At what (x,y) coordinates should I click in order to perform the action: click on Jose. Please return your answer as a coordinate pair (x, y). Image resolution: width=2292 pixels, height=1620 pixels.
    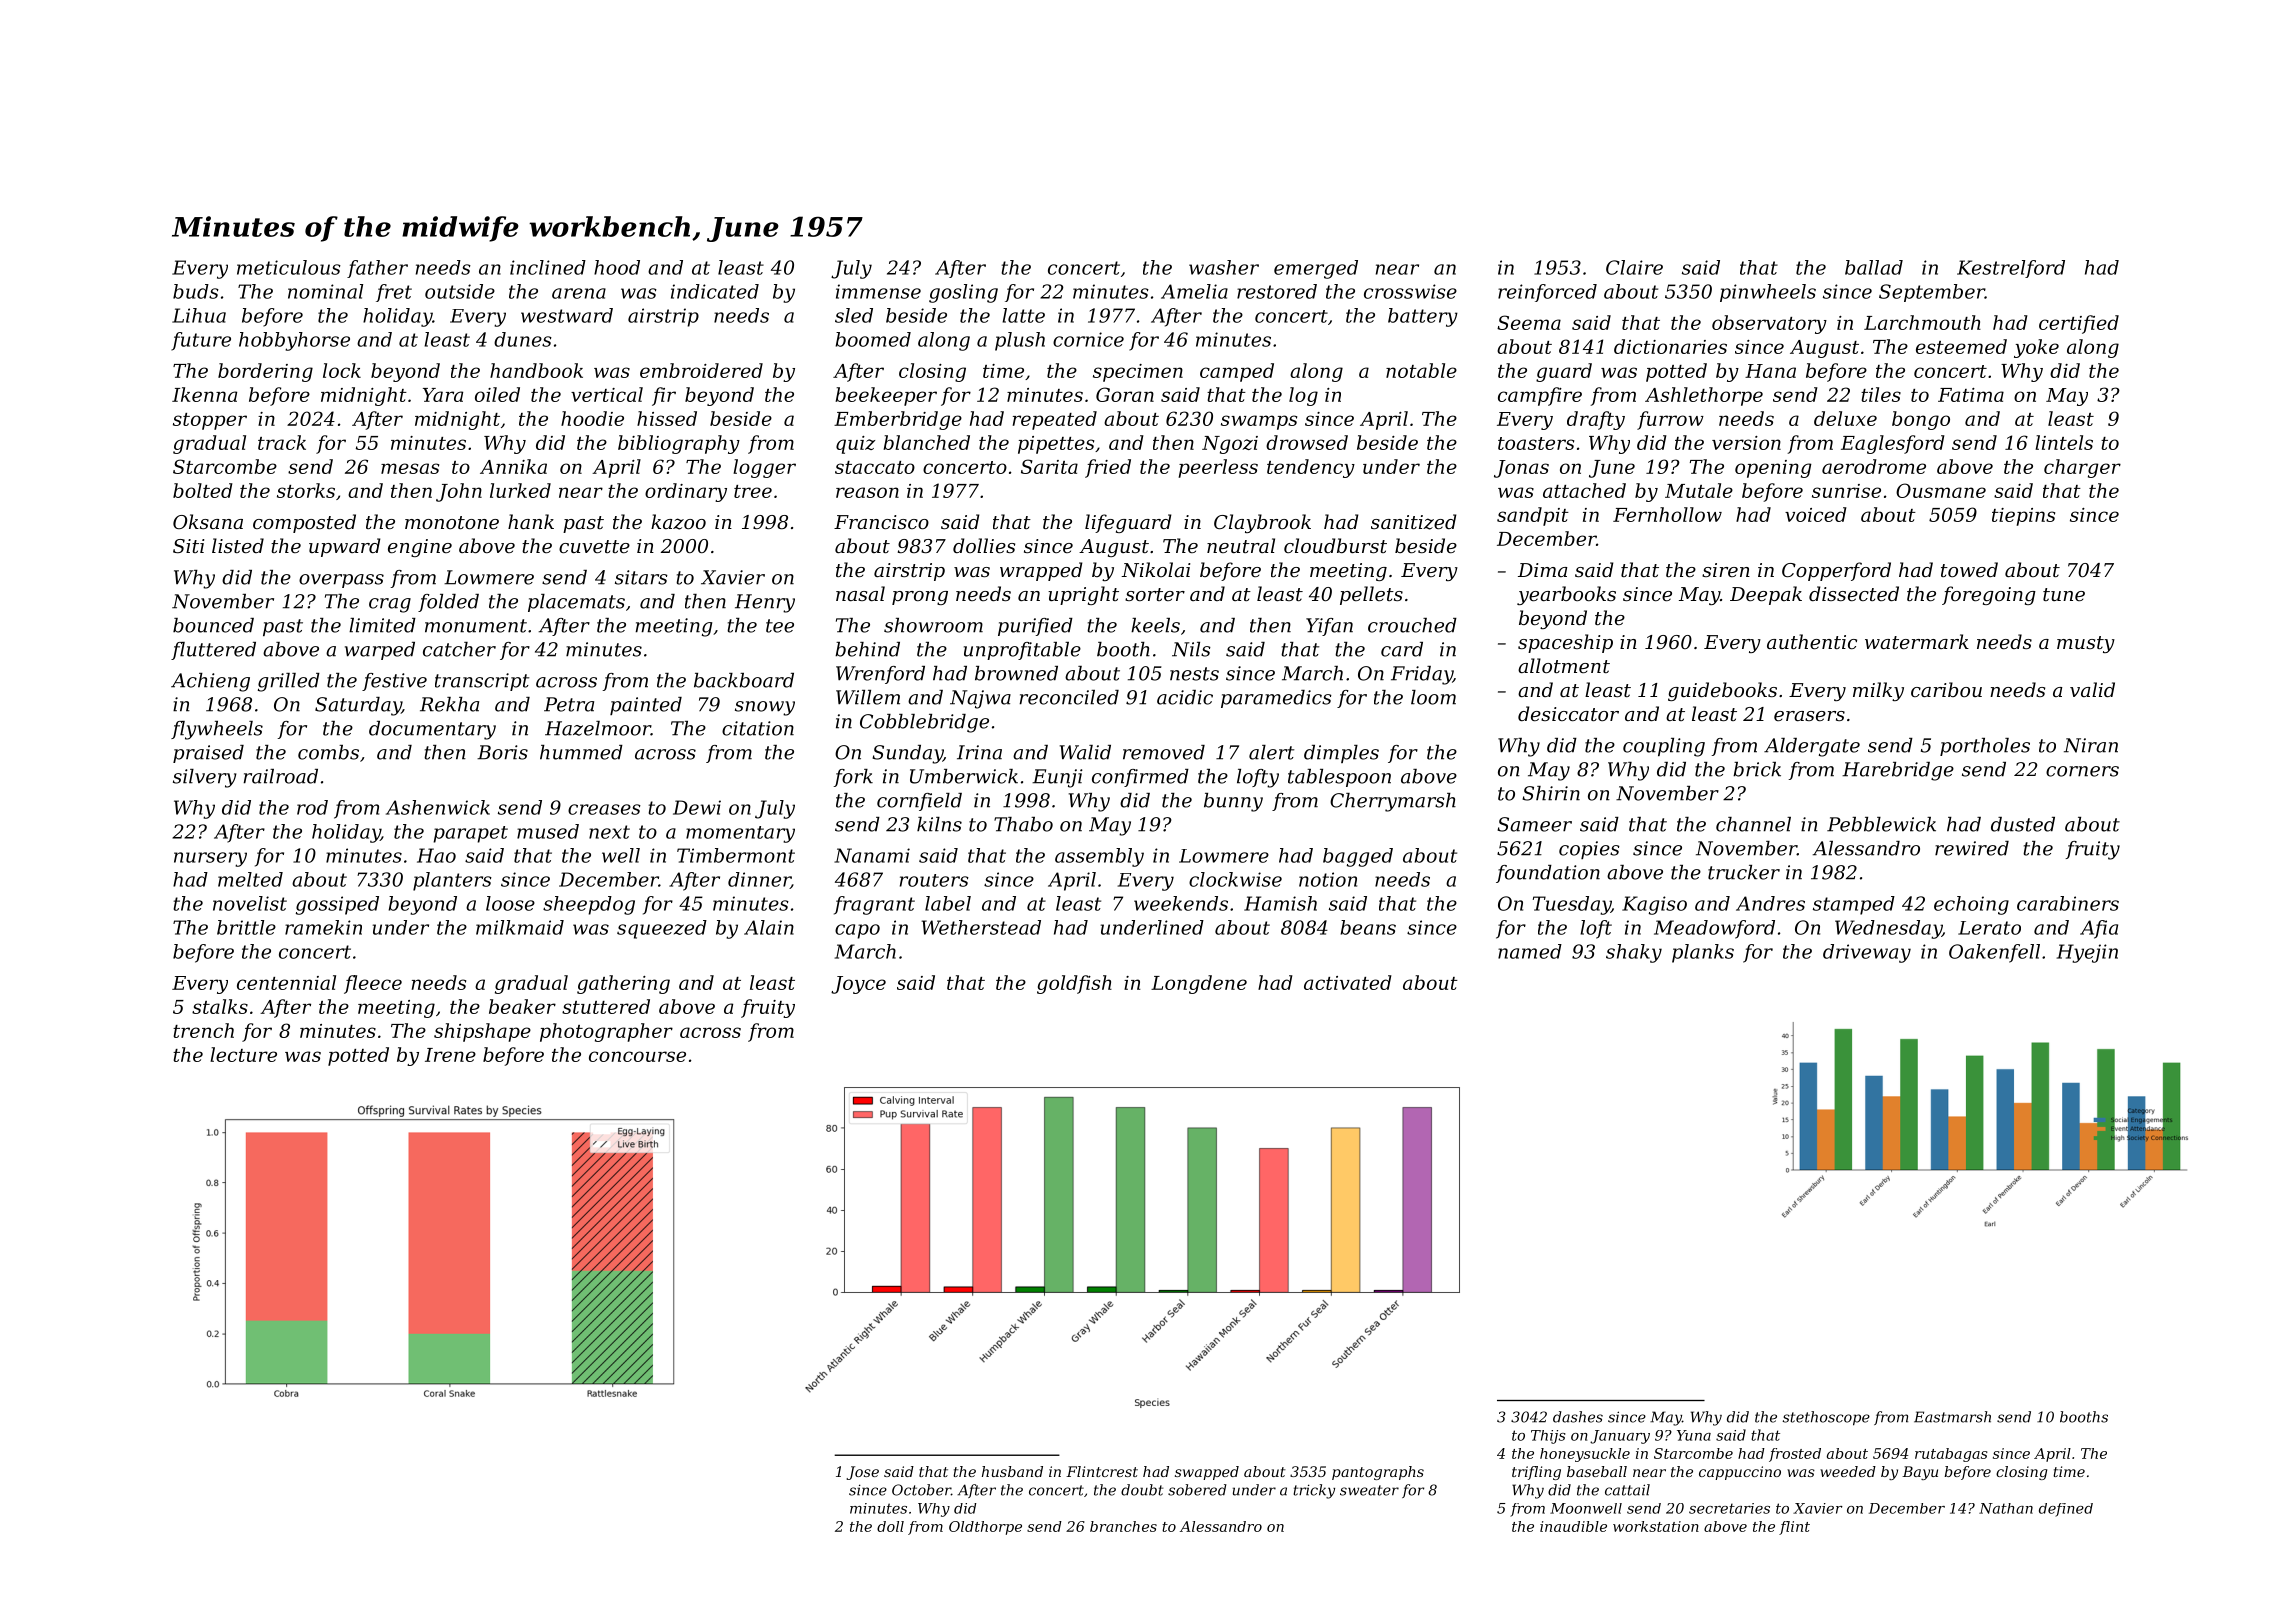
    Looking at the image, I should click on (863, 1473).
